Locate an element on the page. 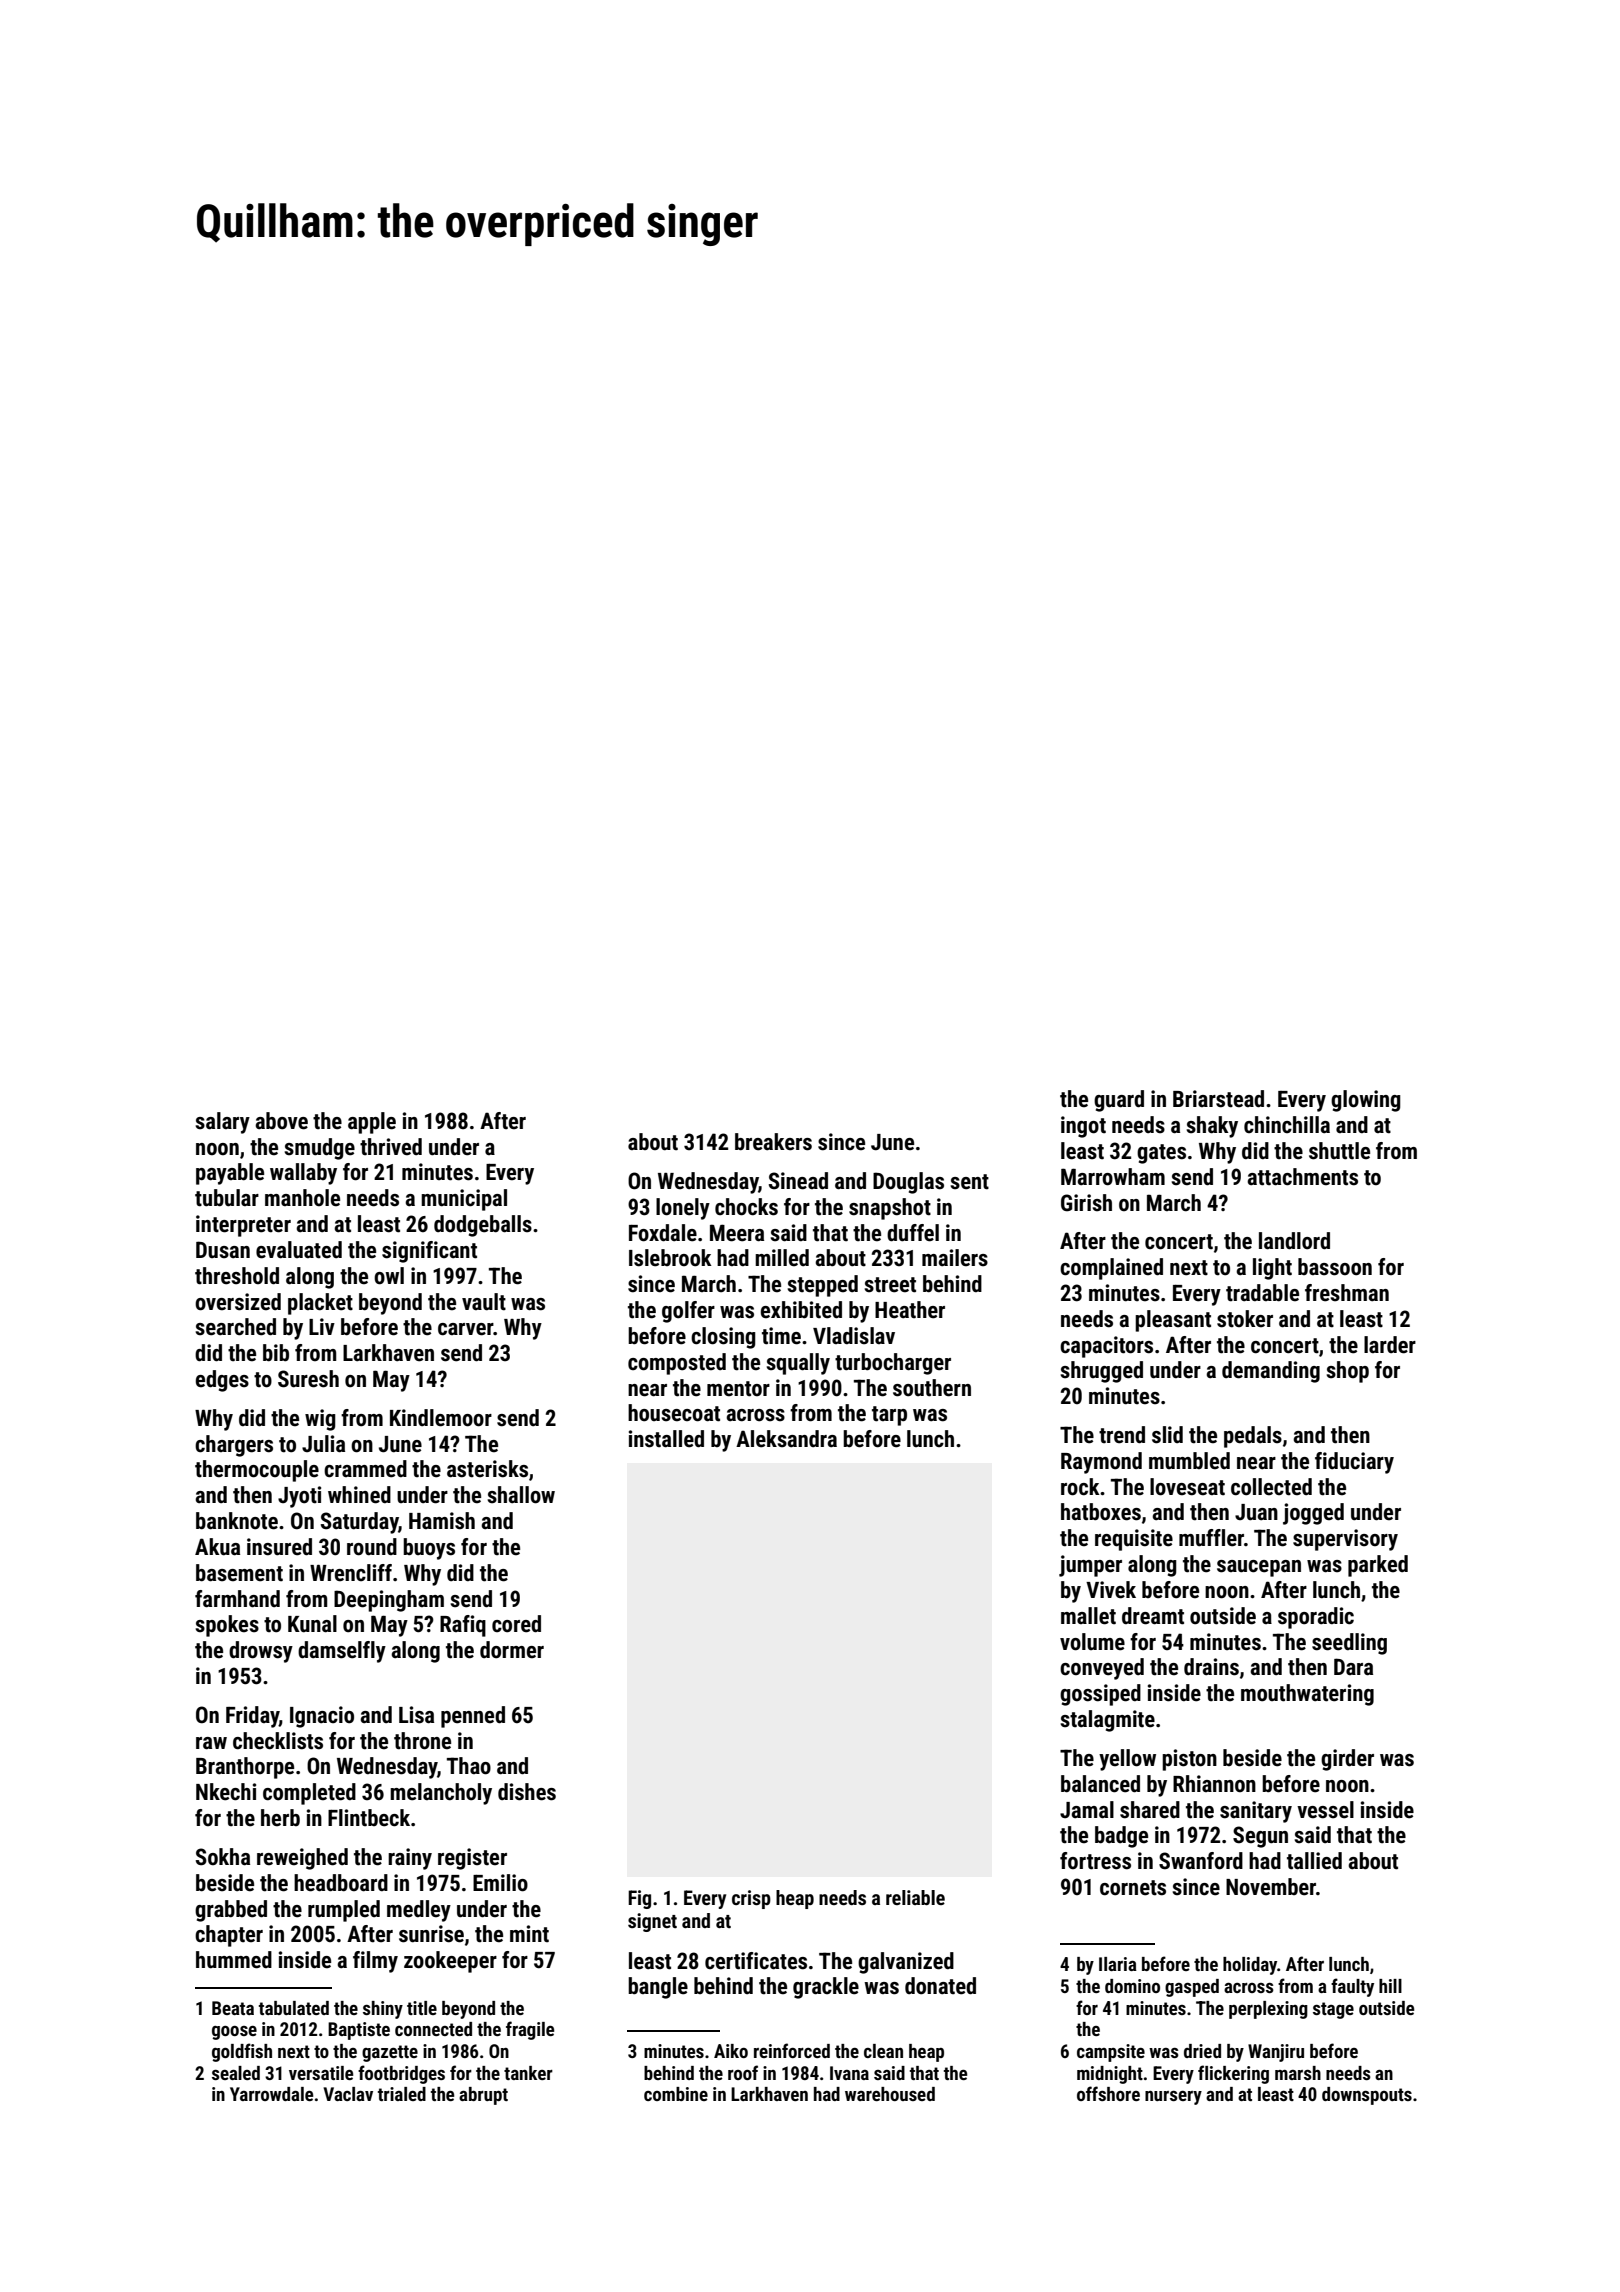 Image resolution: width=1620 pixels, height=2292 pixels. Yarrowdale is located at coordinates (271, 2094).
